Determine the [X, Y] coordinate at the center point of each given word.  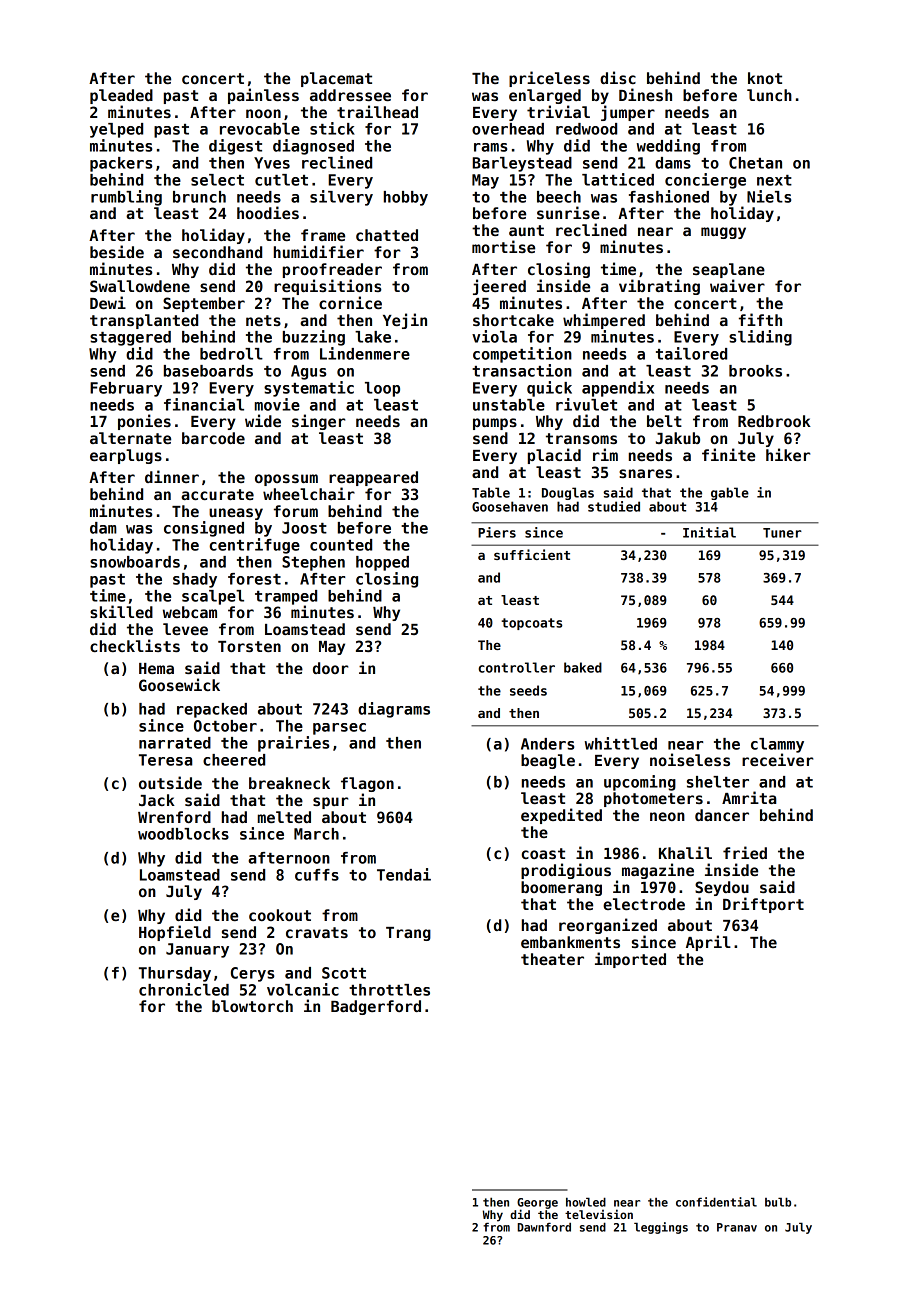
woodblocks [183, 834]
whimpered [604, 321]
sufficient [532, 554]
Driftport [763, 905]
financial [204, 404]
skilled [121, 611]
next [774, 180]
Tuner [782, 533]
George [537, 1203]
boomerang [561, 888]
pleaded [121, 96]
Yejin [405, 321]
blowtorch [252, 1006]
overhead [508, 129]
